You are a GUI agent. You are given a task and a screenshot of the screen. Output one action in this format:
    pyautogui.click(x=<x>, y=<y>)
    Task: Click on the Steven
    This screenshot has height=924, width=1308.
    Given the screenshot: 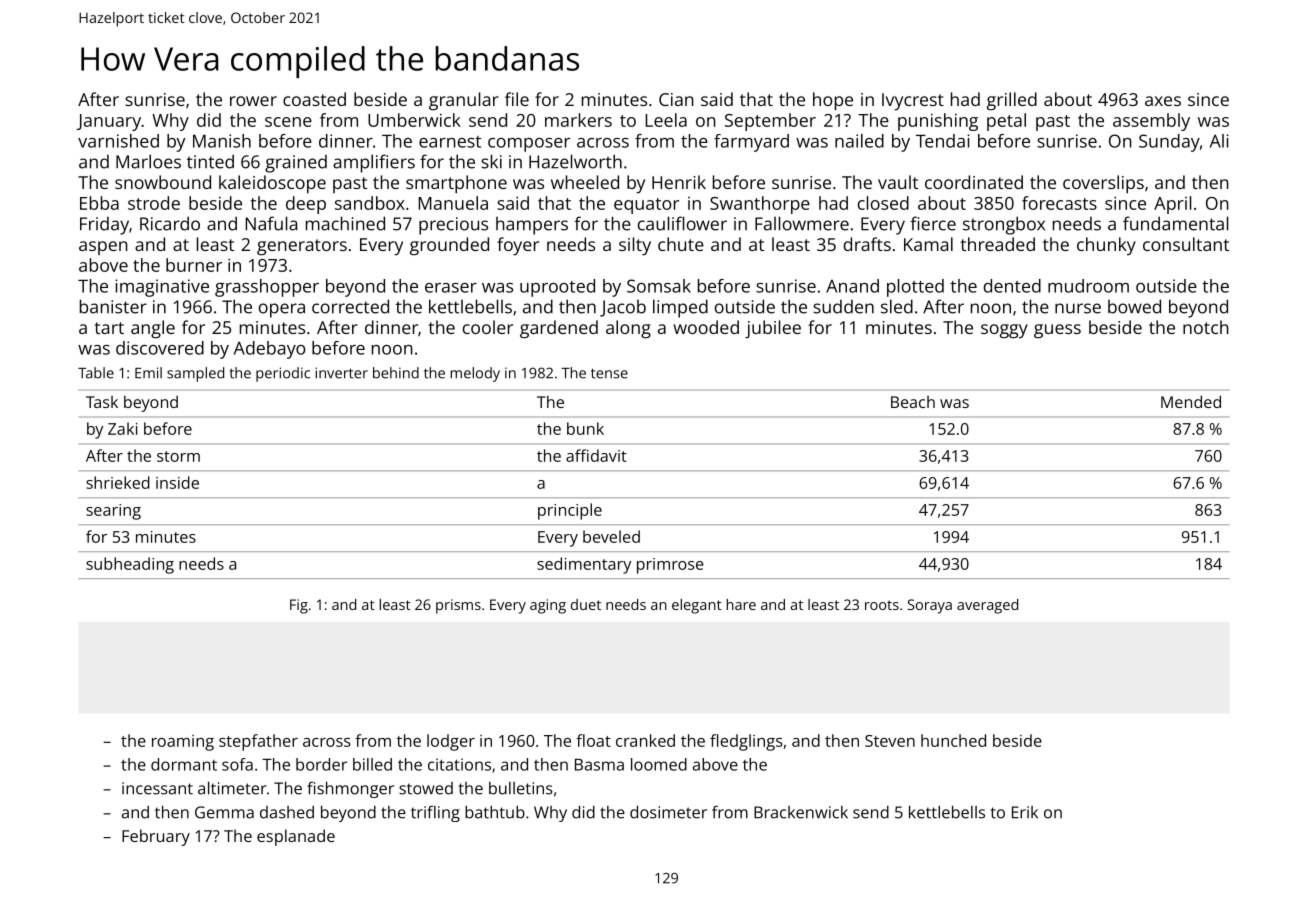 What is the action you would take?
    pyautogui.click(x=890, y=741)
